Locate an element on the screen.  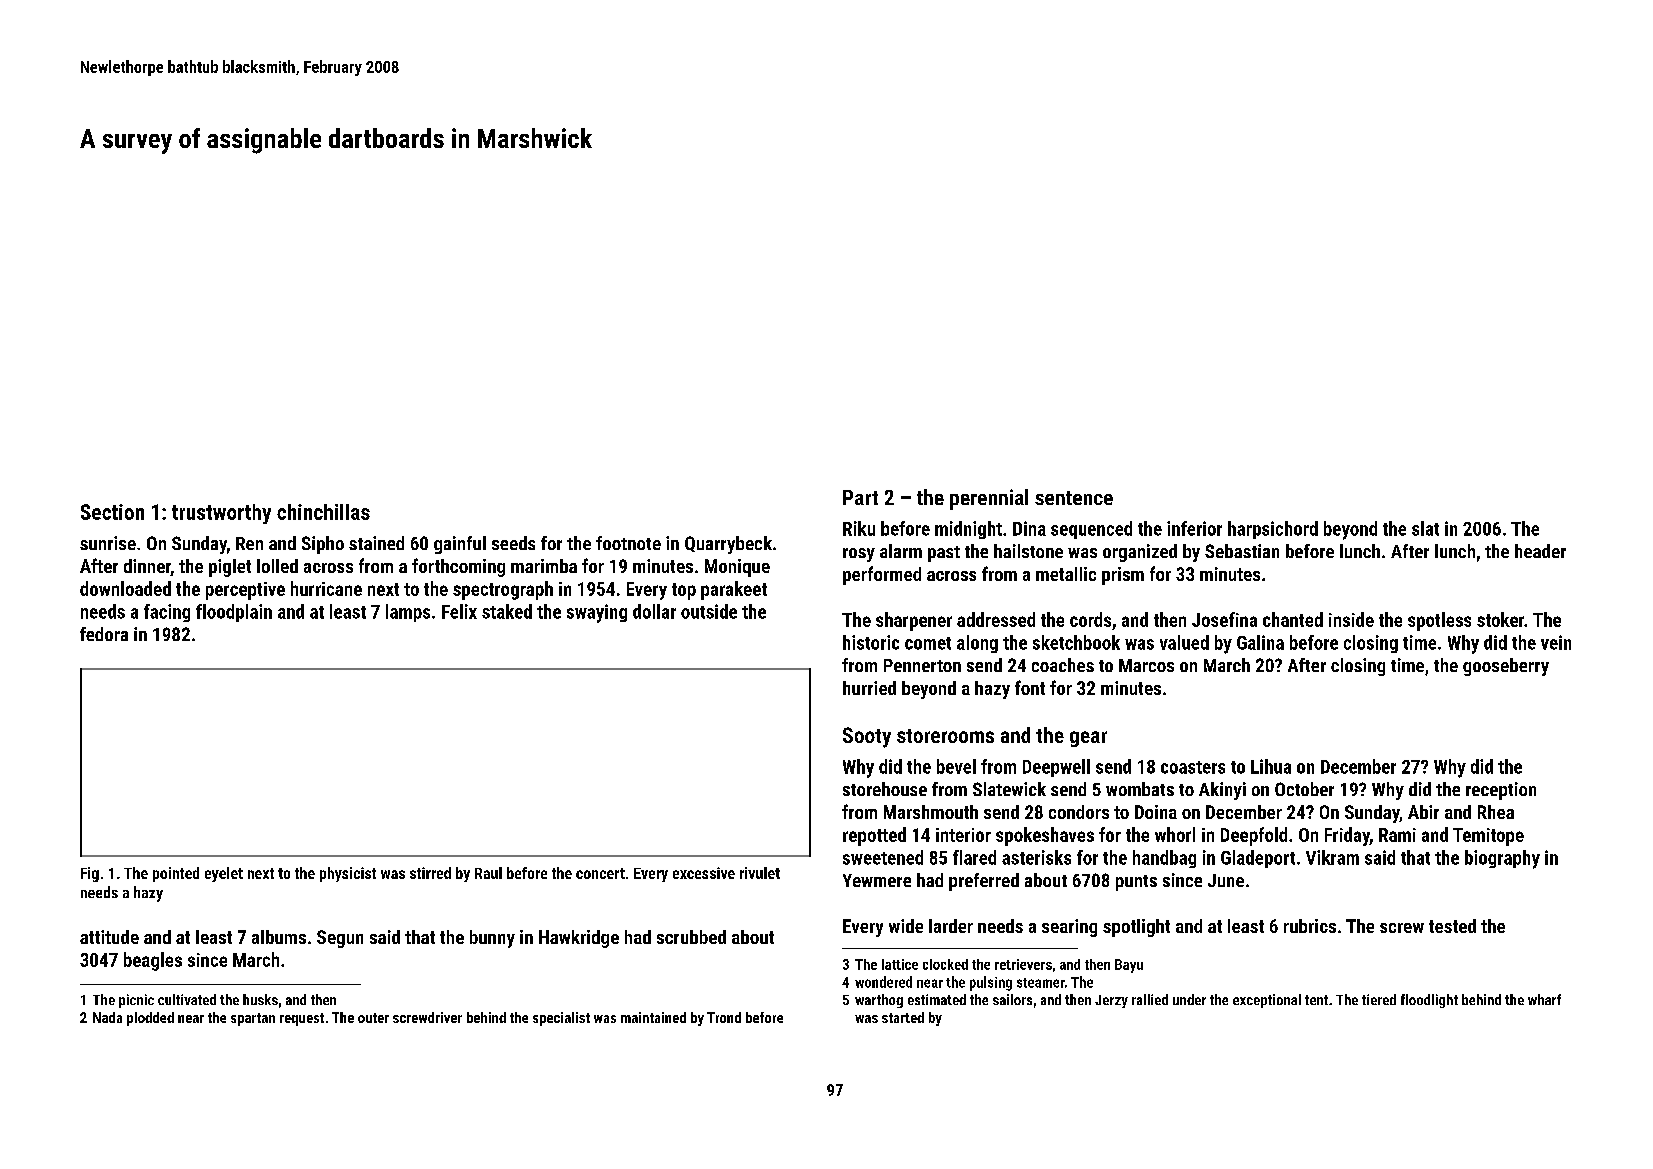
header is located at coordinates (1540, 551).
